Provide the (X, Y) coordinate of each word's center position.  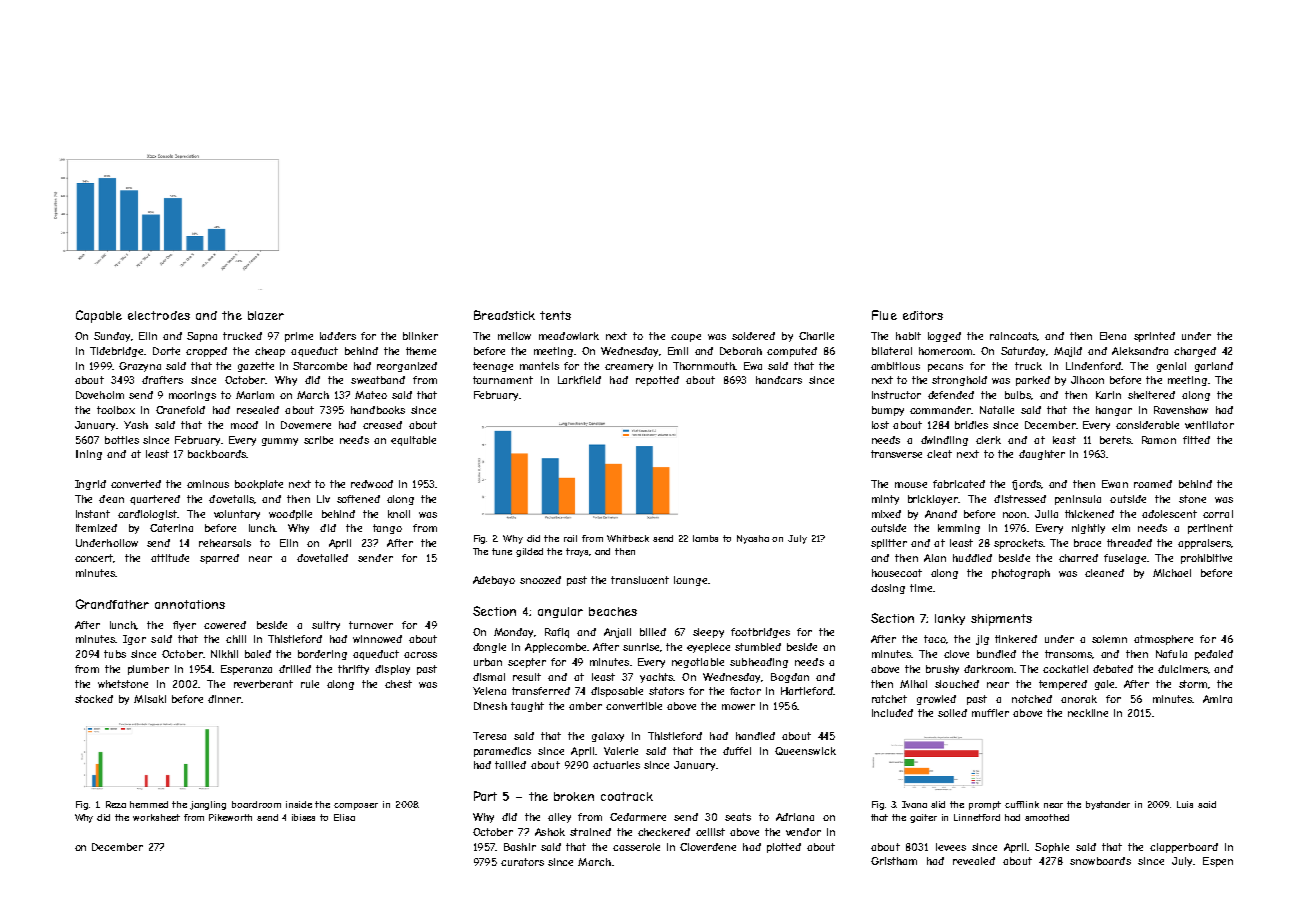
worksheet (156, 817)
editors (923, 315)
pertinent (1210, 529)
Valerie (621, 751)
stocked (94, 699)
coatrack (627, 796)
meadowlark (569, 336)
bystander (1108, 805)
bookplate (259, 485)
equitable (413, 441)
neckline (1088, 713)
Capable (99, 316)
